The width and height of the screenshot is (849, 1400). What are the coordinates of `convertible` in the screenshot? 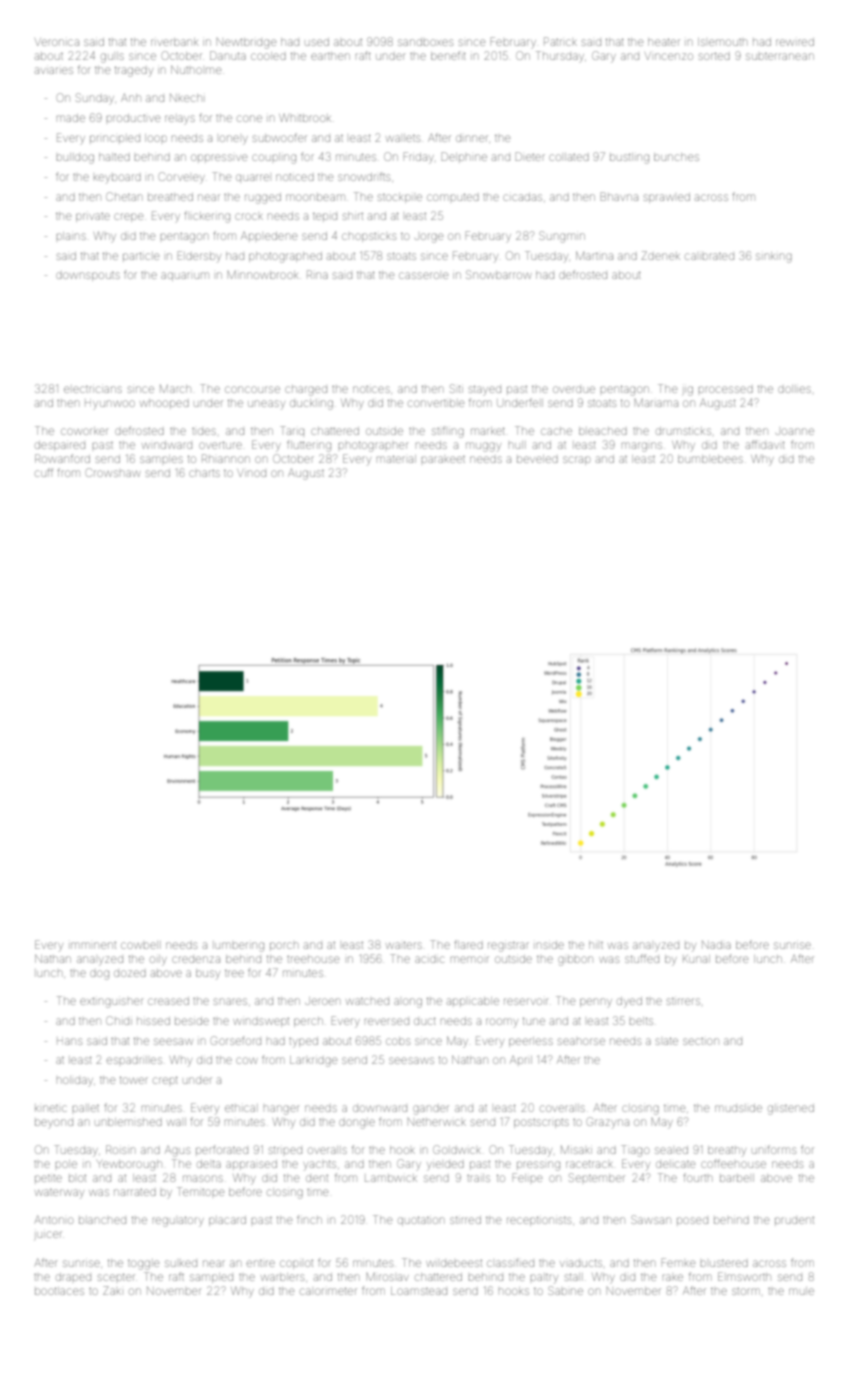 It's located at (436, 403).
